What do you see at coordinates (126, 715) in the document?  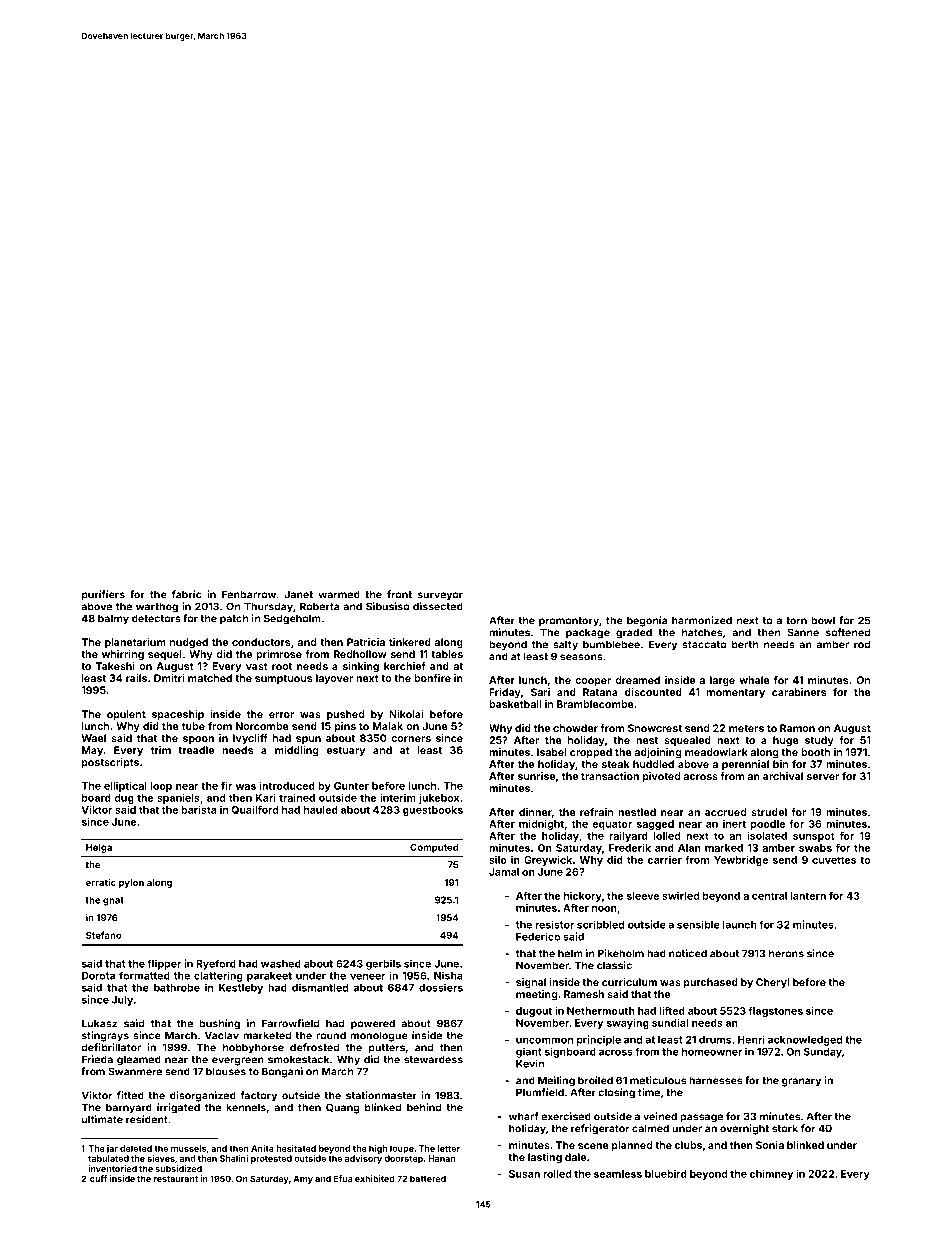 I see `opulent` at bounding box center [126, 715].
